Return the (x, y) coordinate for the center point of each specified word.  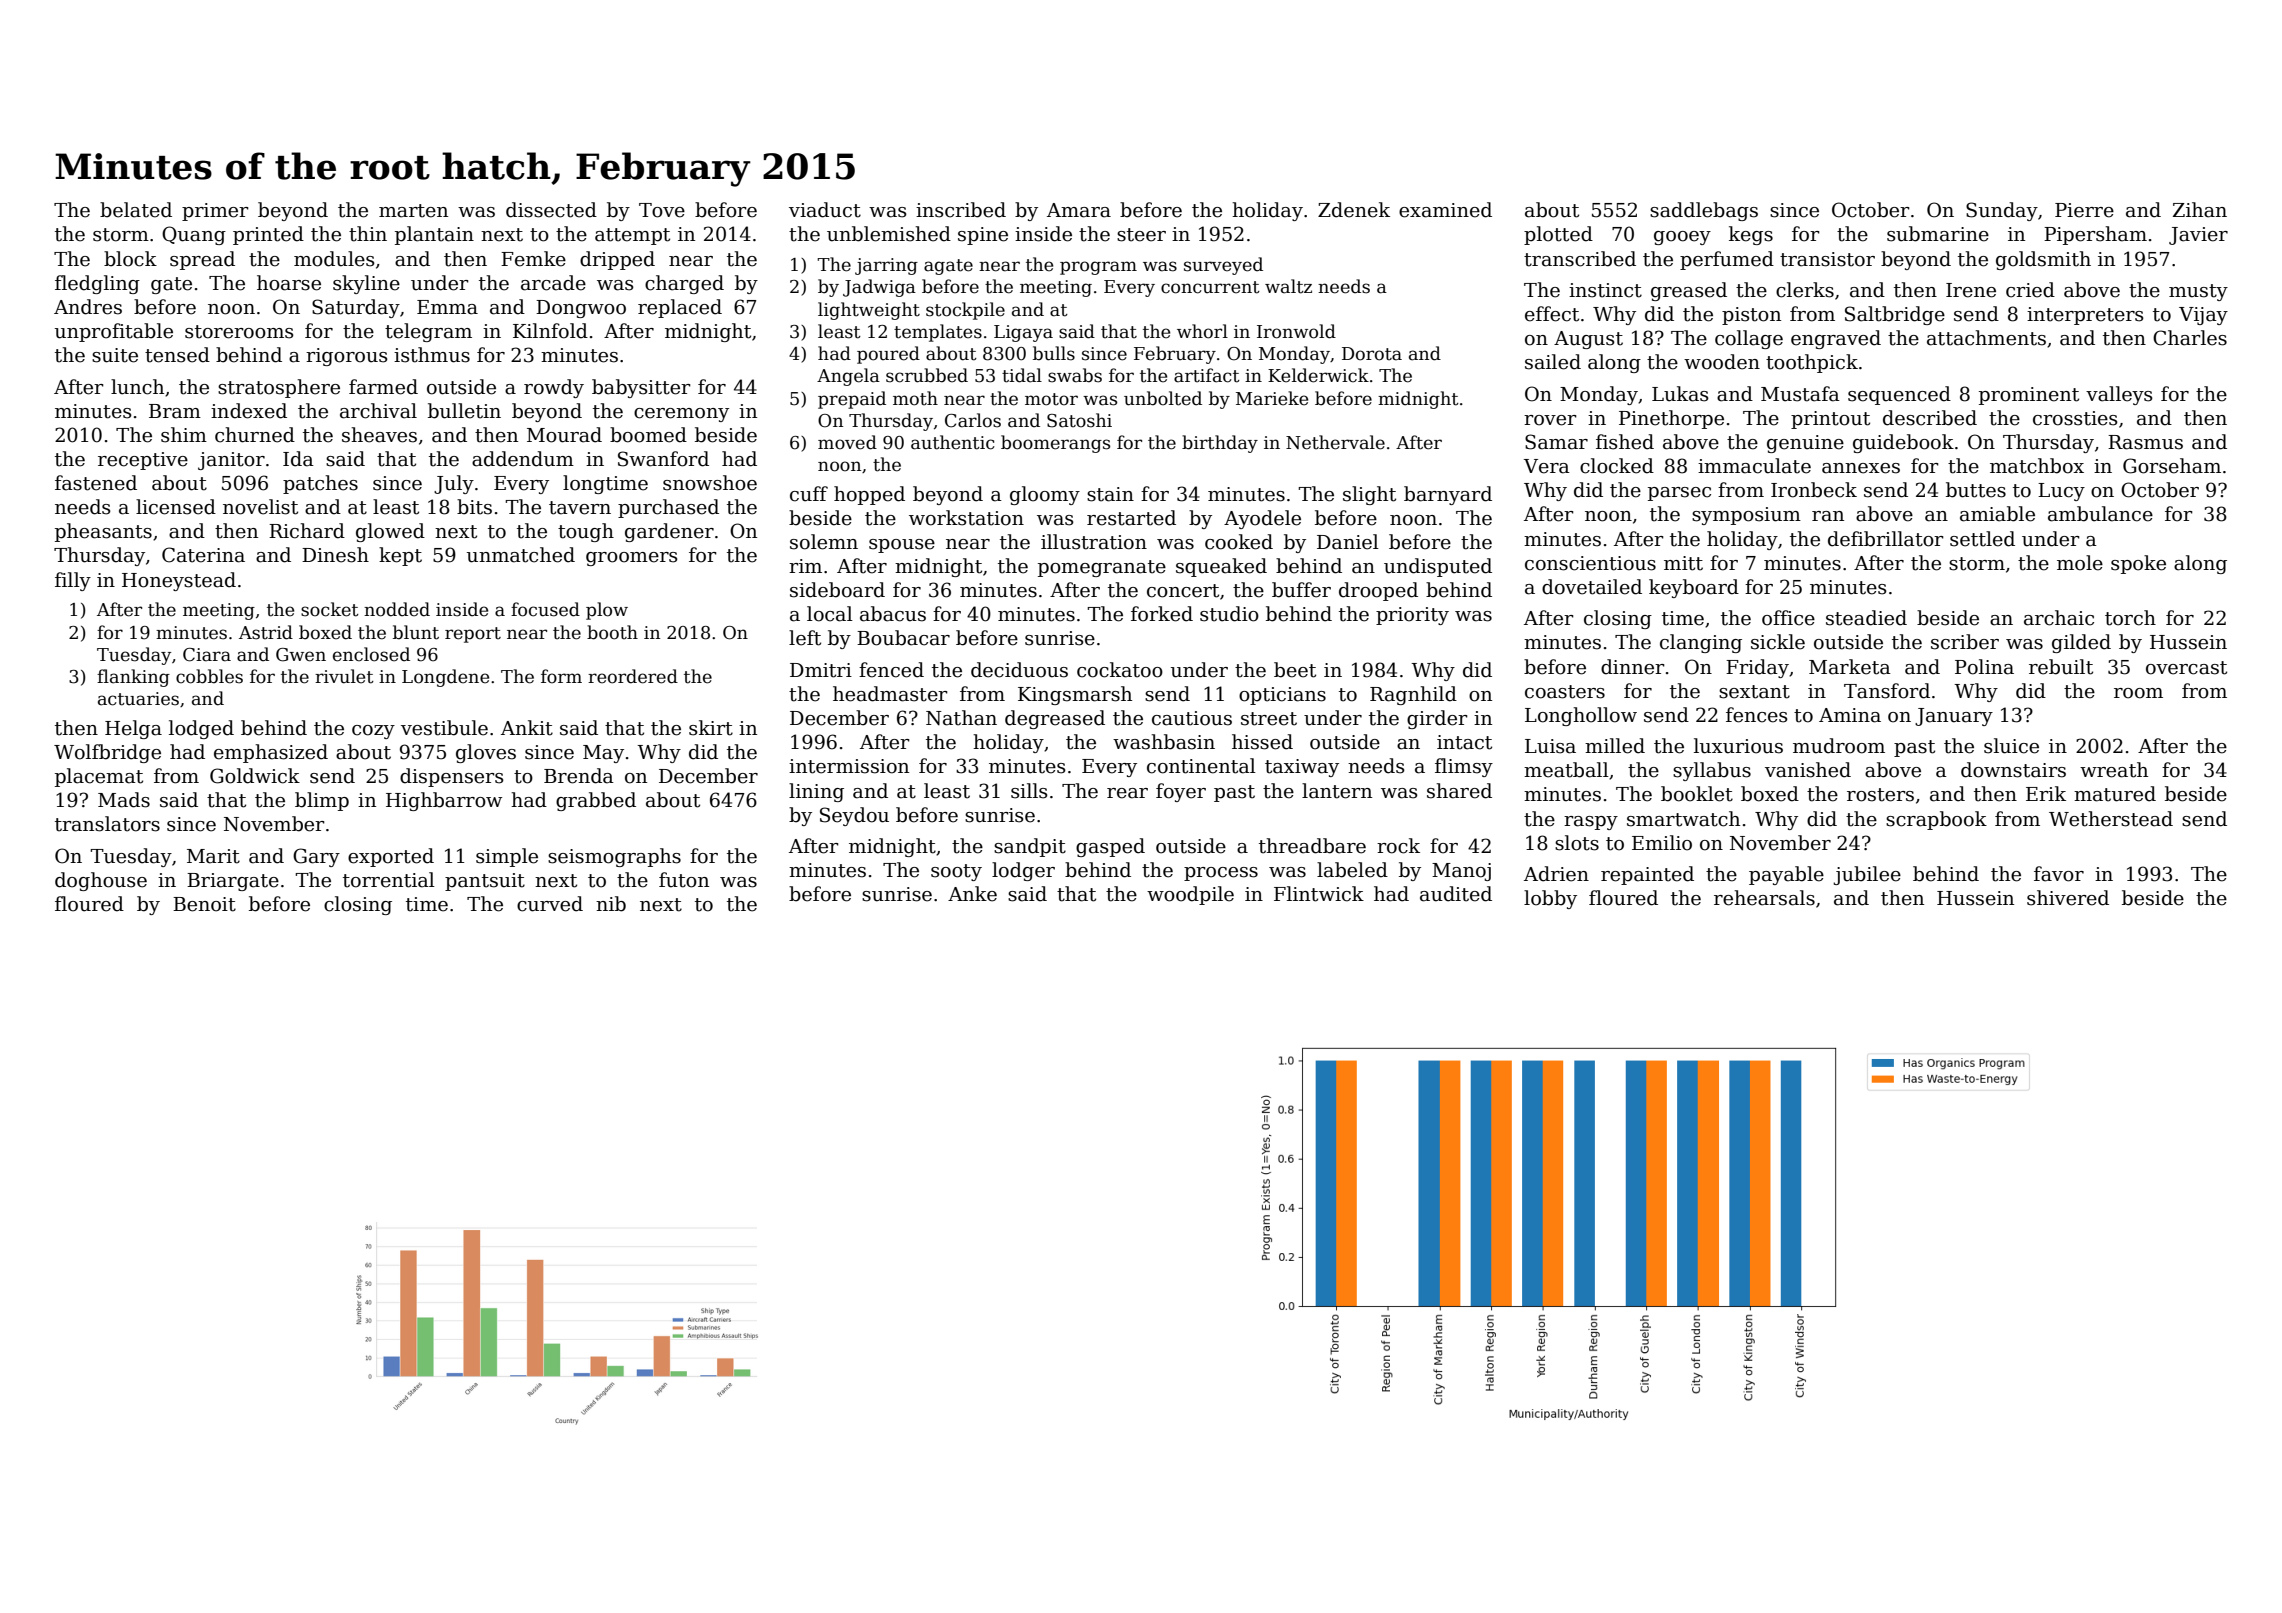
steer (1141, 235)
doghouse (101, 881)
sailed (1553, 362)
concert (1183, 591)
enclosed (371, 654)
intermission (849, 766)
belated (136, 210)
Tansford (1887, 691)
